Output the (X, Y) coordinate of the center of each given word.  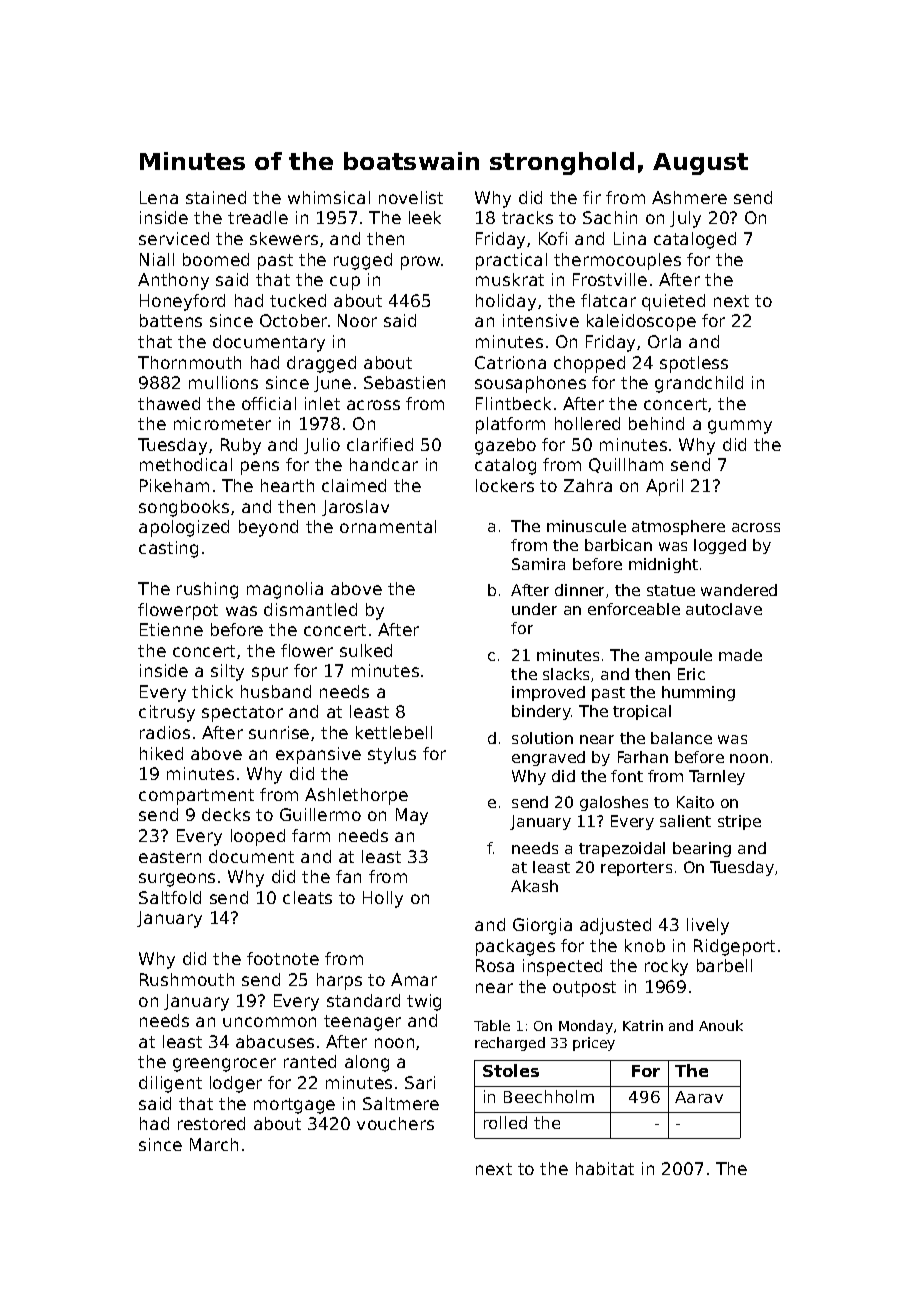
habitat (605, 1168)
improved (548, 693)
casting (168, 549)
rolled (505, 1122)
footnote (283, 958)
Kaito (695, 802)
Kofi (553, 238)
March (214, 1144)
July (685, 219)
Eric (691, 674)
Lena (159, 197)
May (412, 816)
